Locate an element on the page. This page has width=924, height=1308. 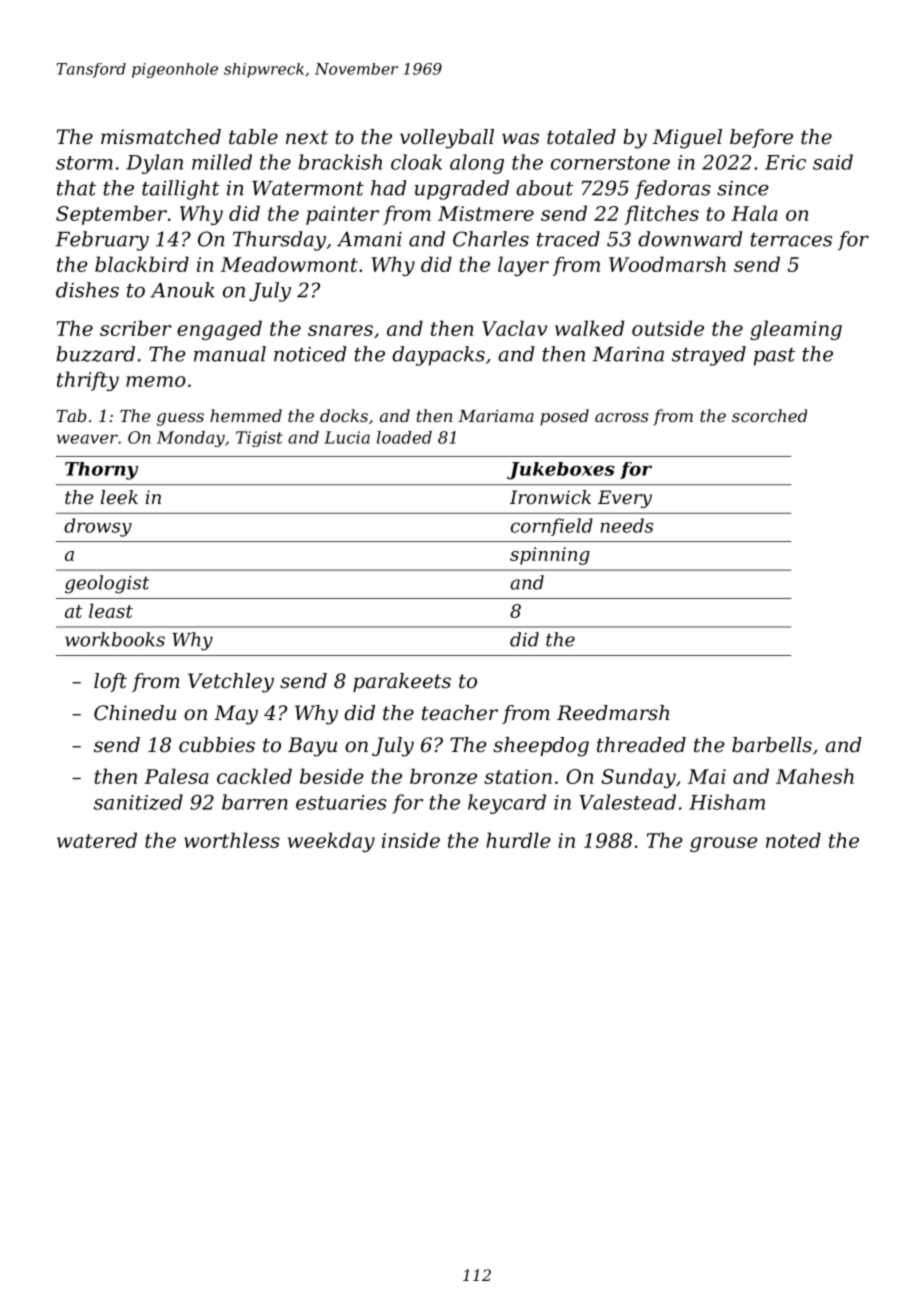
Vaclav is located at coordinates (514, 328).
